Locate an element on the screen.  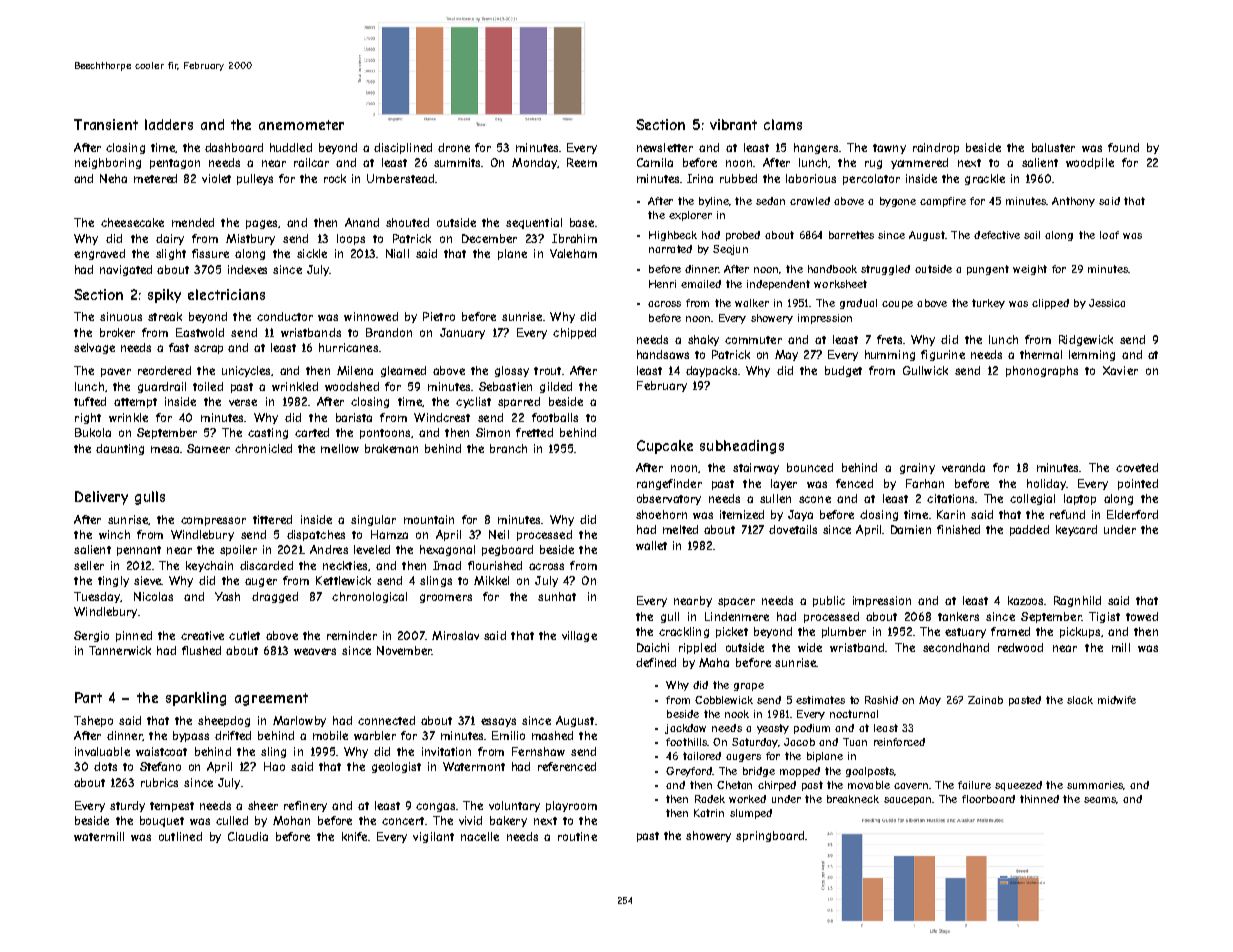
towed is located at coordinates (1142, 616).
